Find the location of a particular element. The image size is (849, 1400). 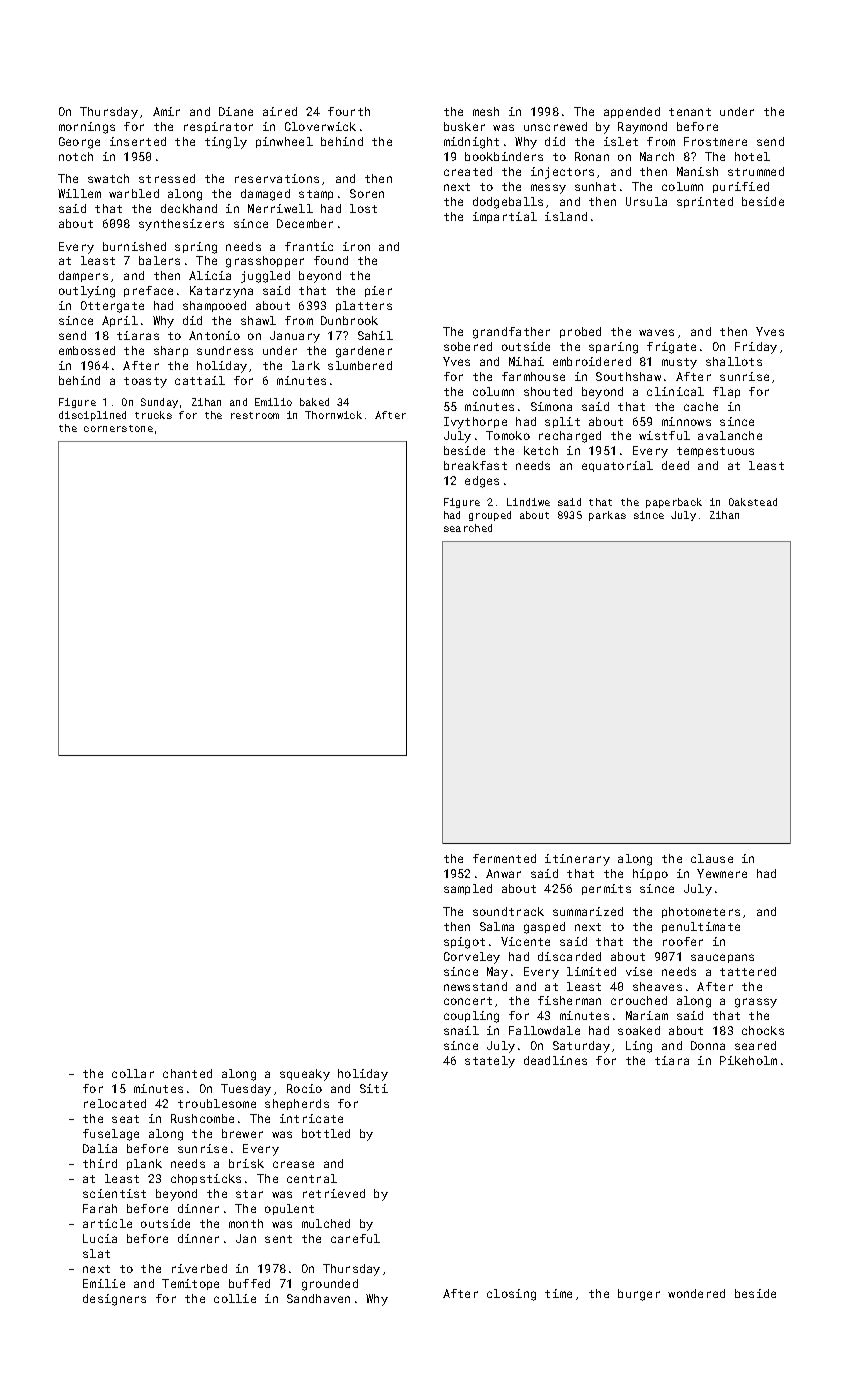

searched is located at coordinates (468, 528).
